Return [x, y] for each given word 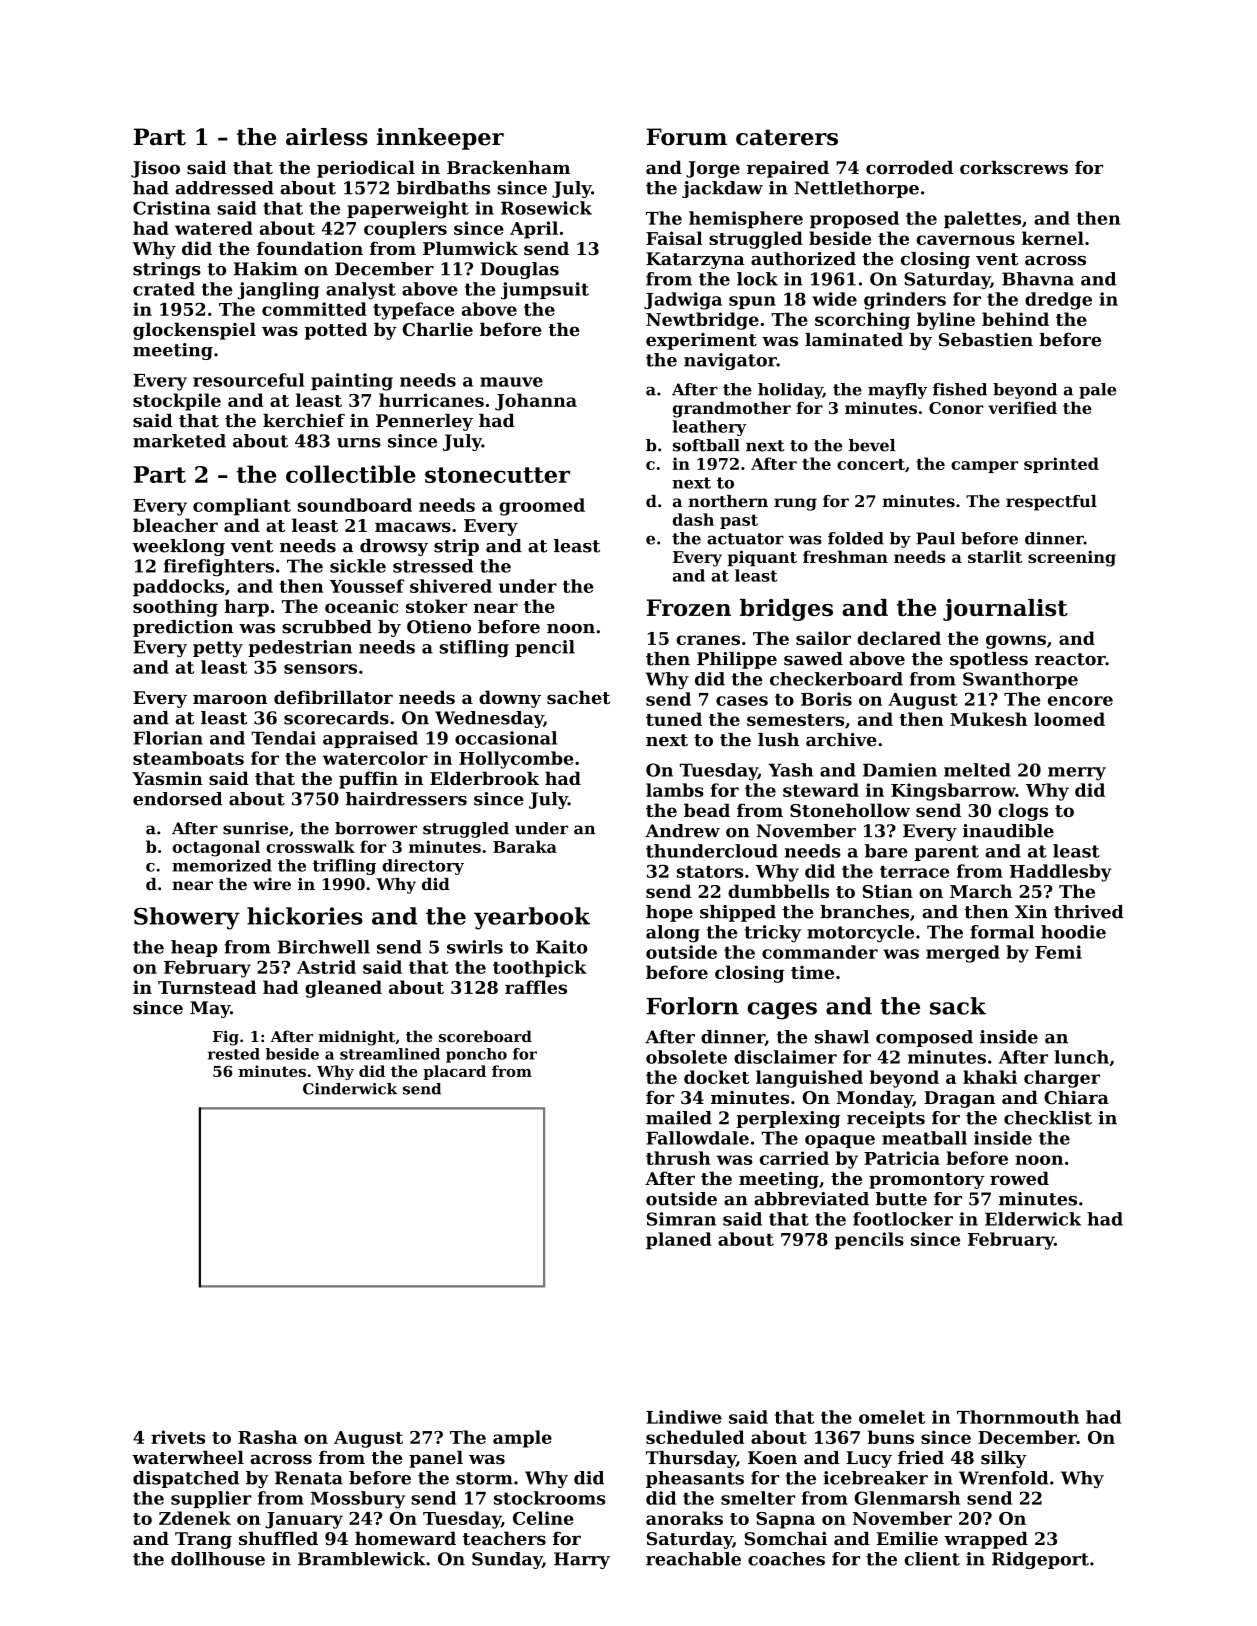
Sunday [507, 1560]
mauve [511, 382]
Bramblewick [362, 1559]
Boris [826, 699]
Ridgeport [1040, 1560]
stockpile [177, 402]
